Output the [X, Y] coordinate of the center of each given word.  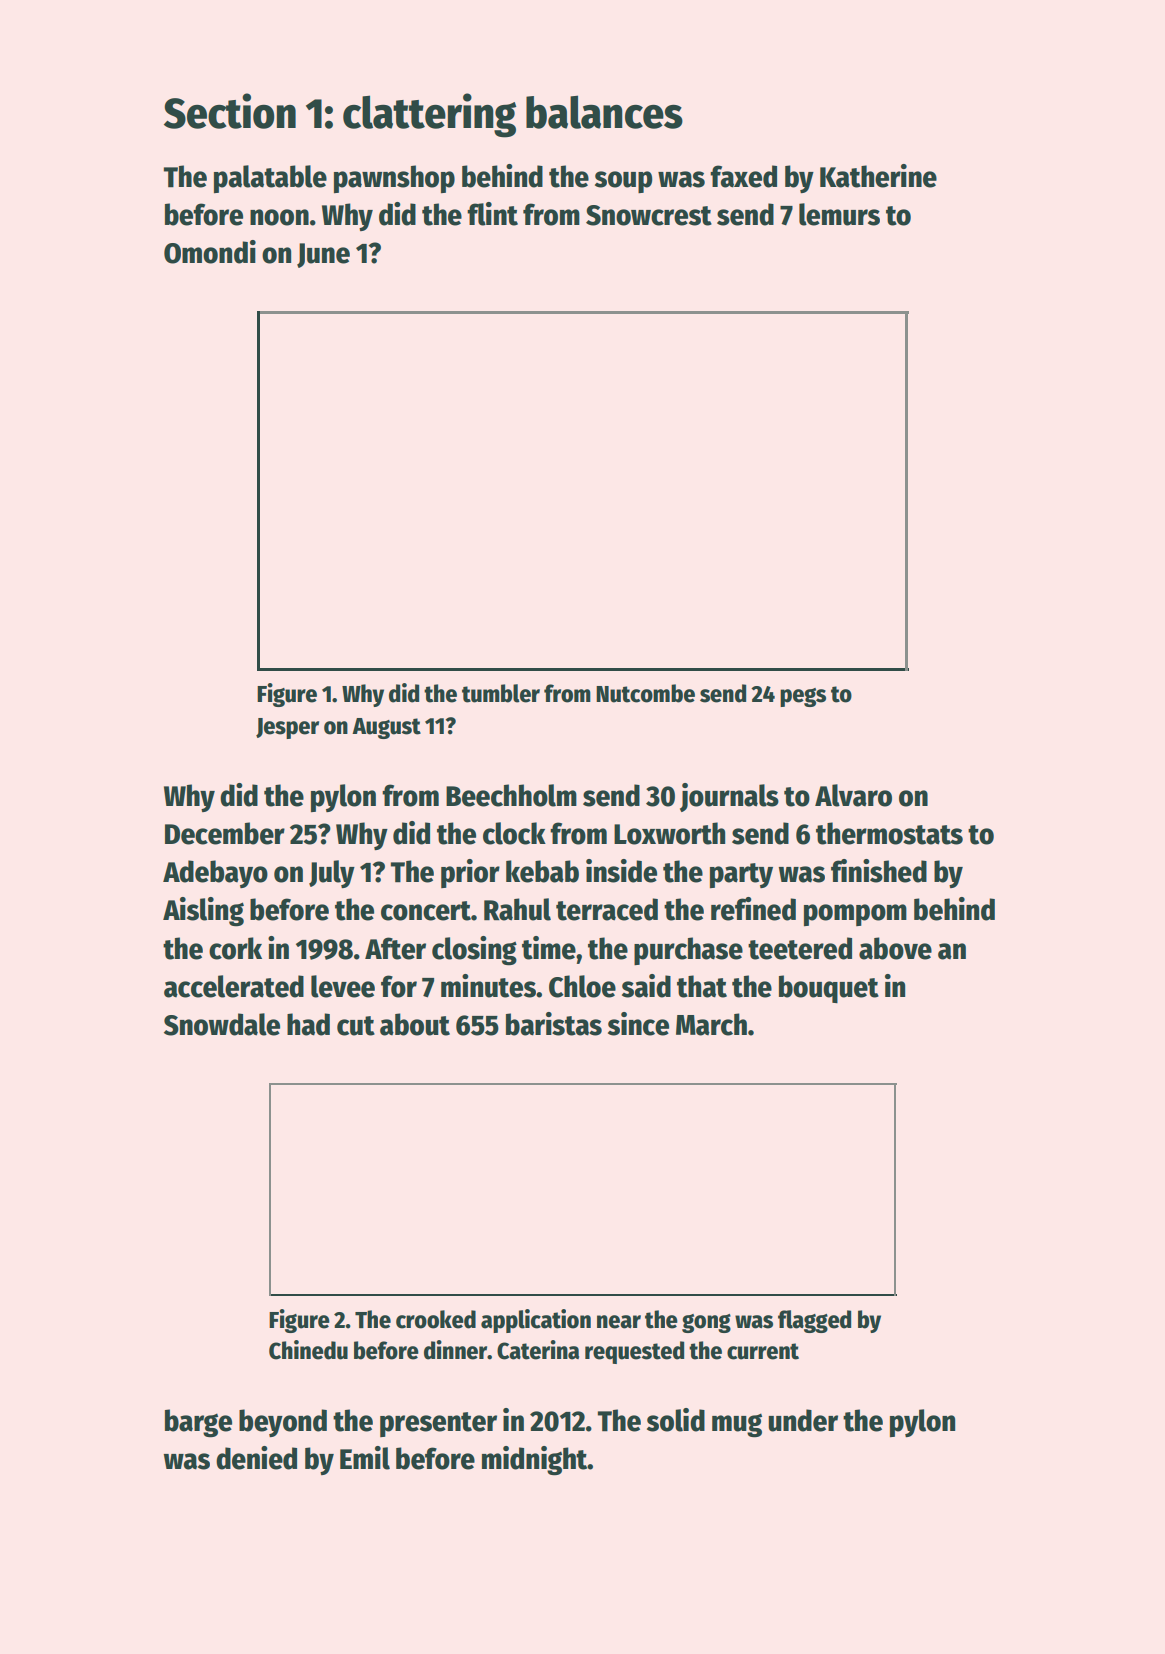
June [323, 255]
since [638, 1024]
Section [230, 111]
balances [604, 112]
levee [343, 986]
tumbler [501, 693]
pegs [803, 697]
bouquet [829, 989]
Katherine [878, 176]
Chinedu [308, 1350]
